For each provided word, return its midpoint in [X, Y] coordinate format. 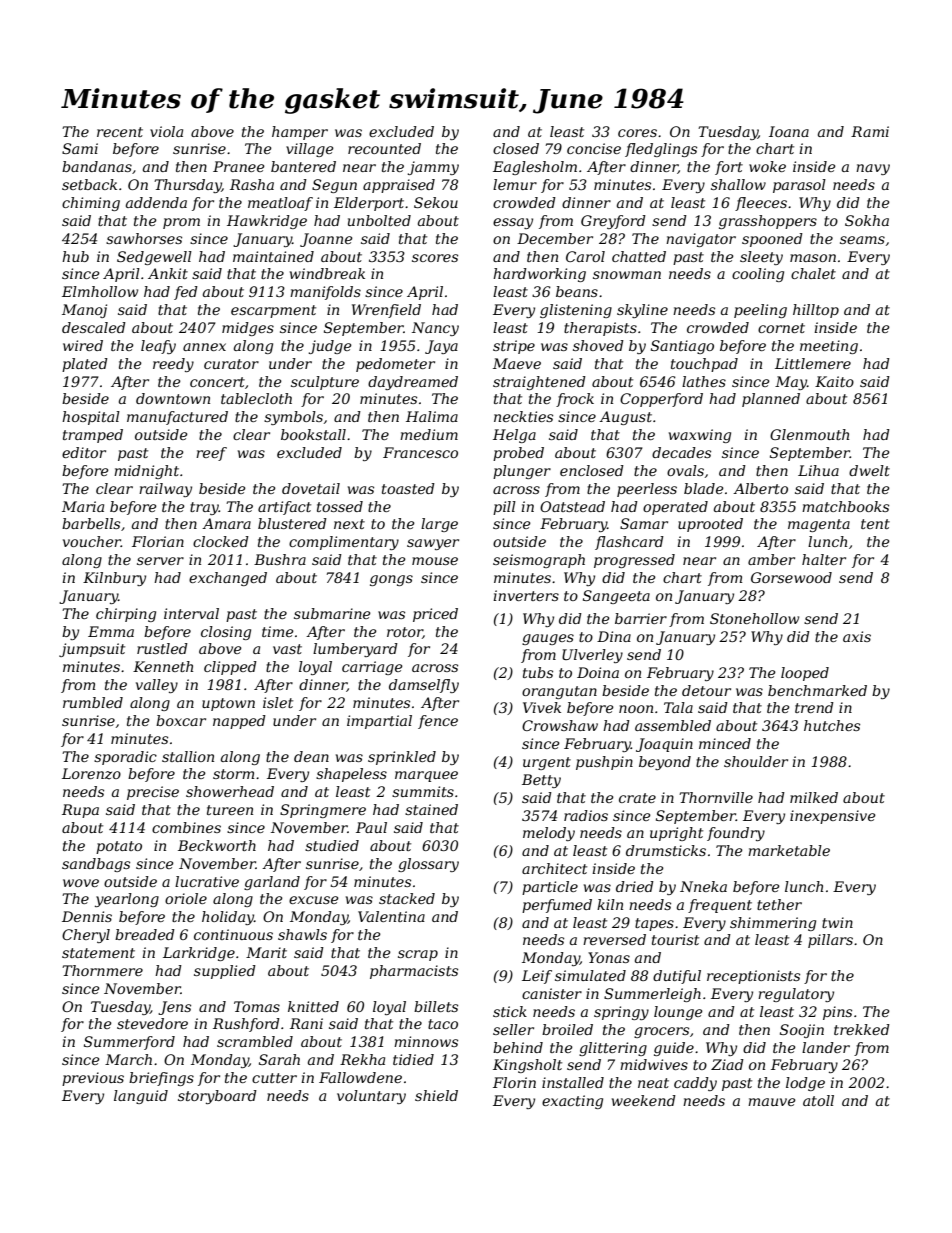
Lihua [818, 470]
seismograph [539, 561]
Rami [870, 131]
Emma [111, 631]
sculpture [325, 383]
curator [231, 364]
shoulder [756, 761]
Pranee [239, 166]
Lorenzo [91, 774]
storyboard [217, 1097]
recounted [384, 148]
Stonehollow [754, 618]
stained [431, 809]
